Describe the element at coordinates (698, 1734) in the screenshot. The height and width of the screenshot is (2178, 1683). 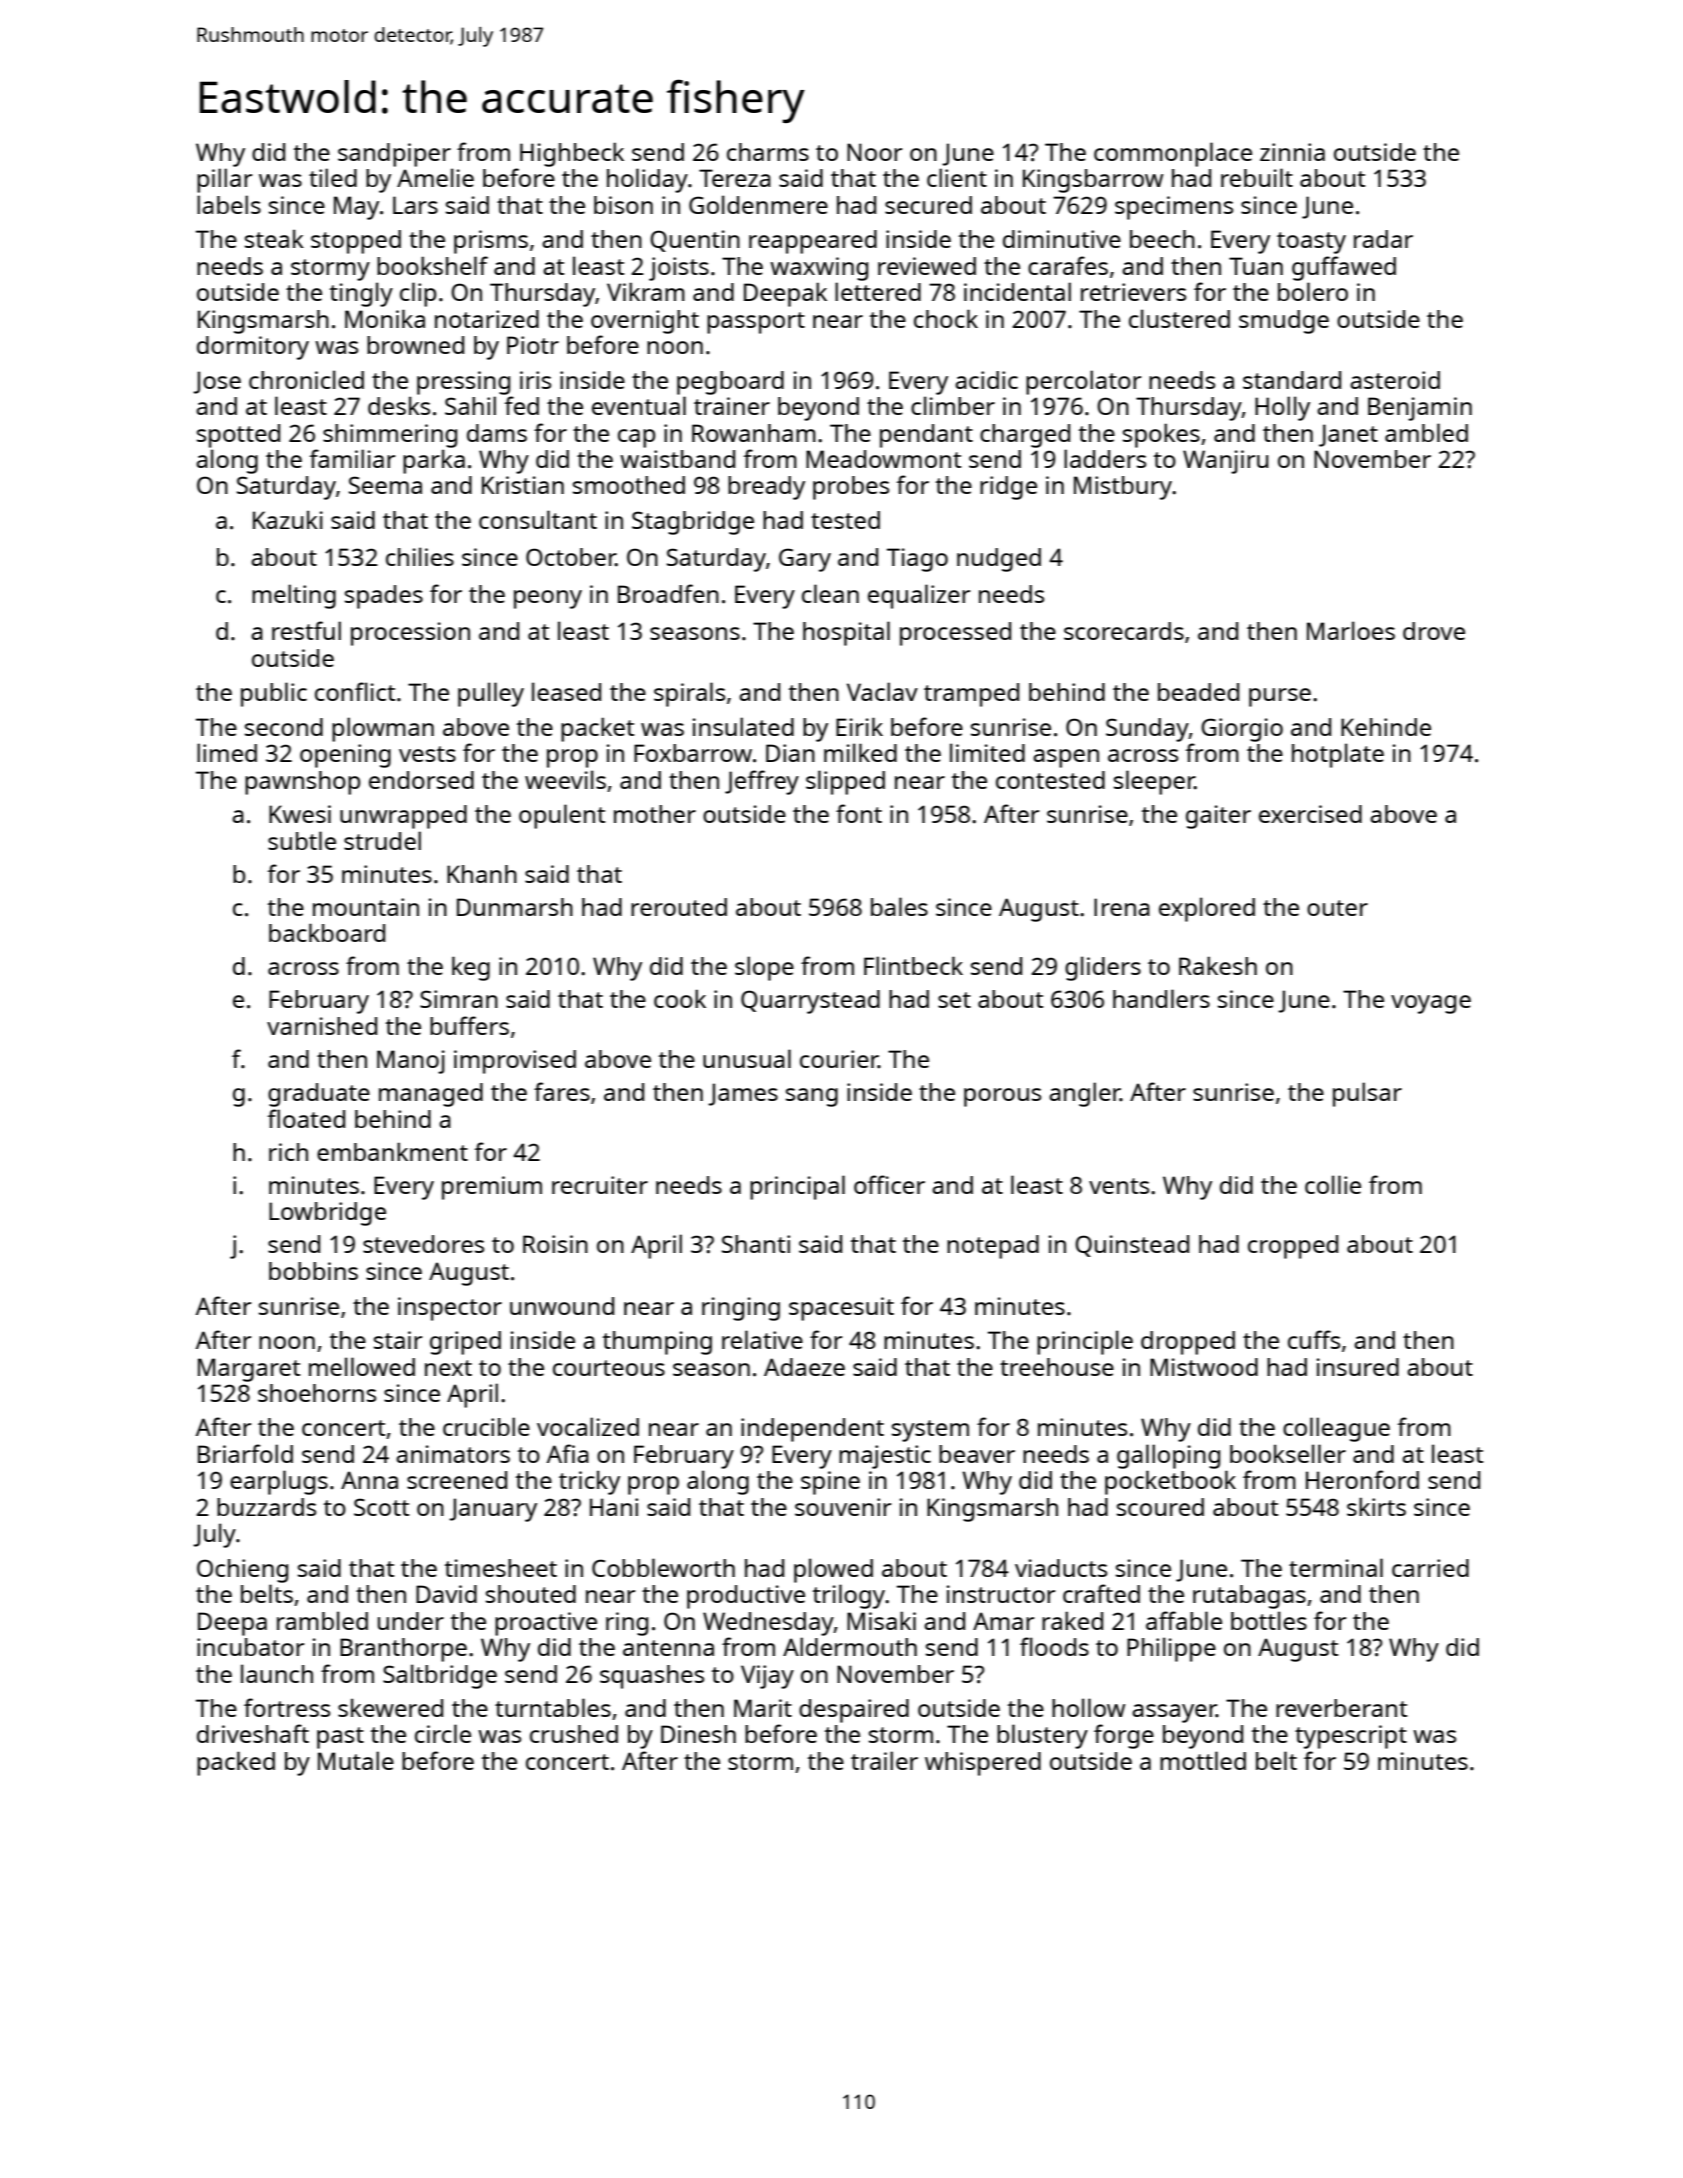
I see `Dinesh` at that location.
